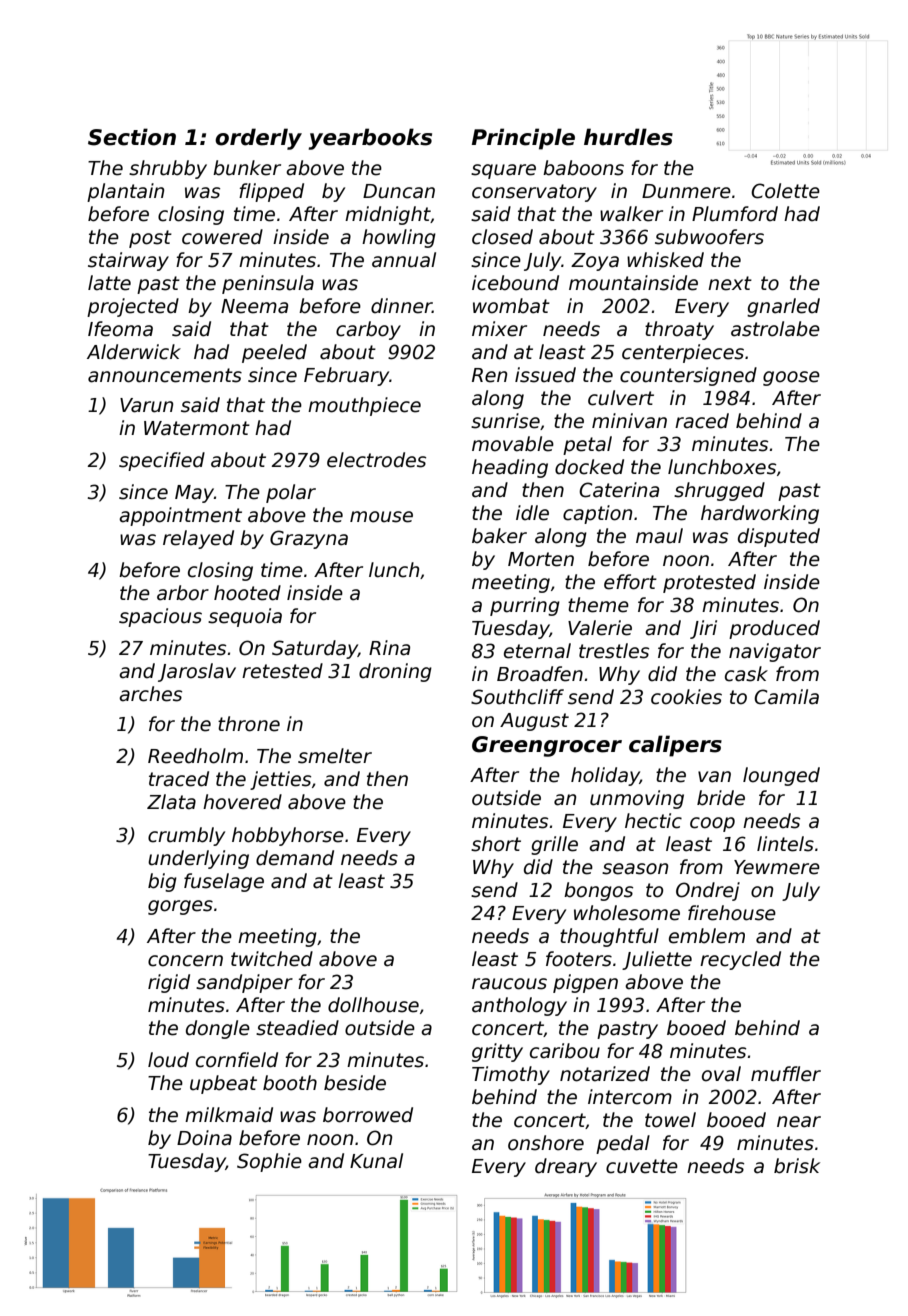  Describe the element at coordinates (171, 802) in the screenshot. I see `Zlata` at that location.
